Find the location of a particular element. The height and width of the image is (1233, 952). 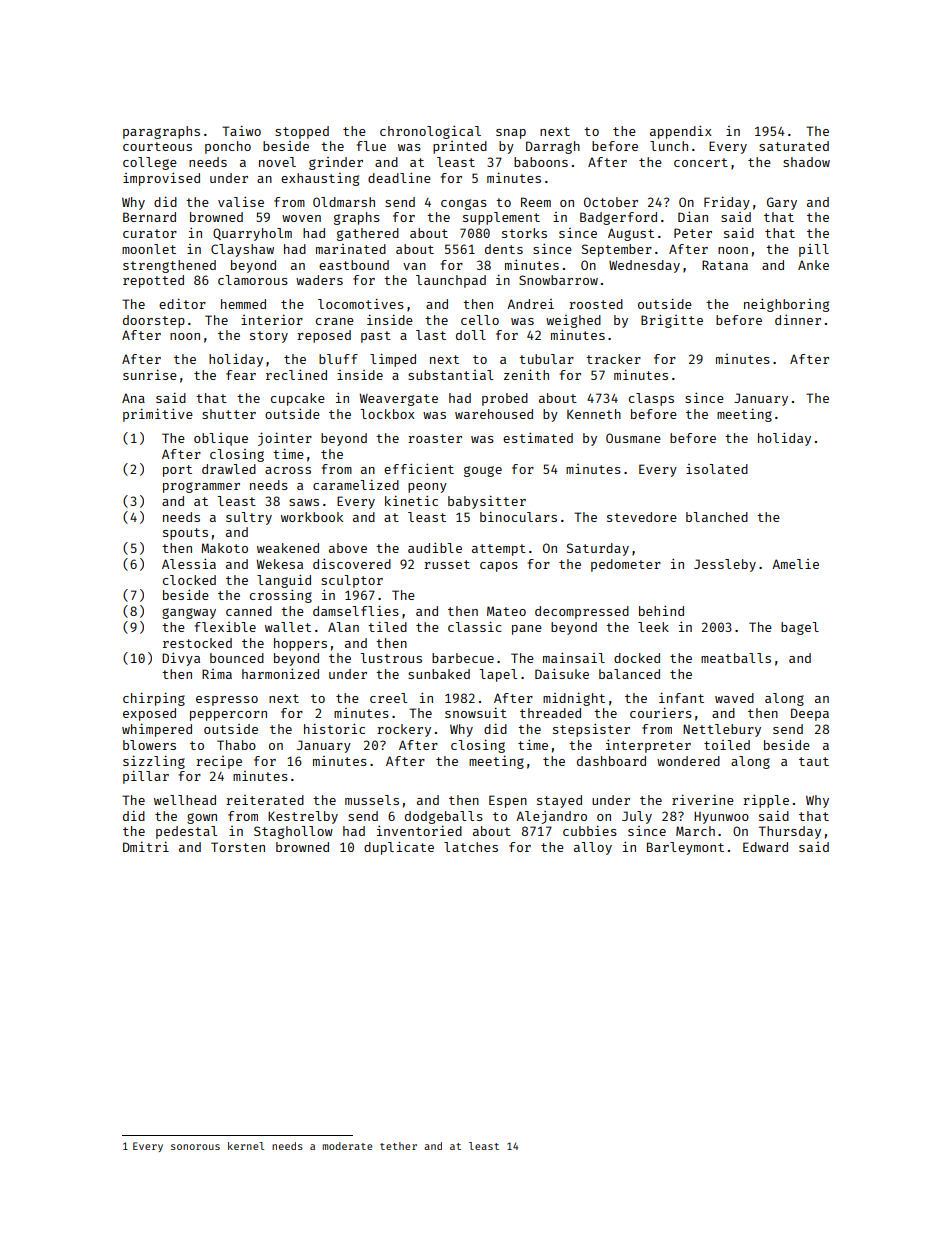

dinner is located at coordinates (798, 320).
